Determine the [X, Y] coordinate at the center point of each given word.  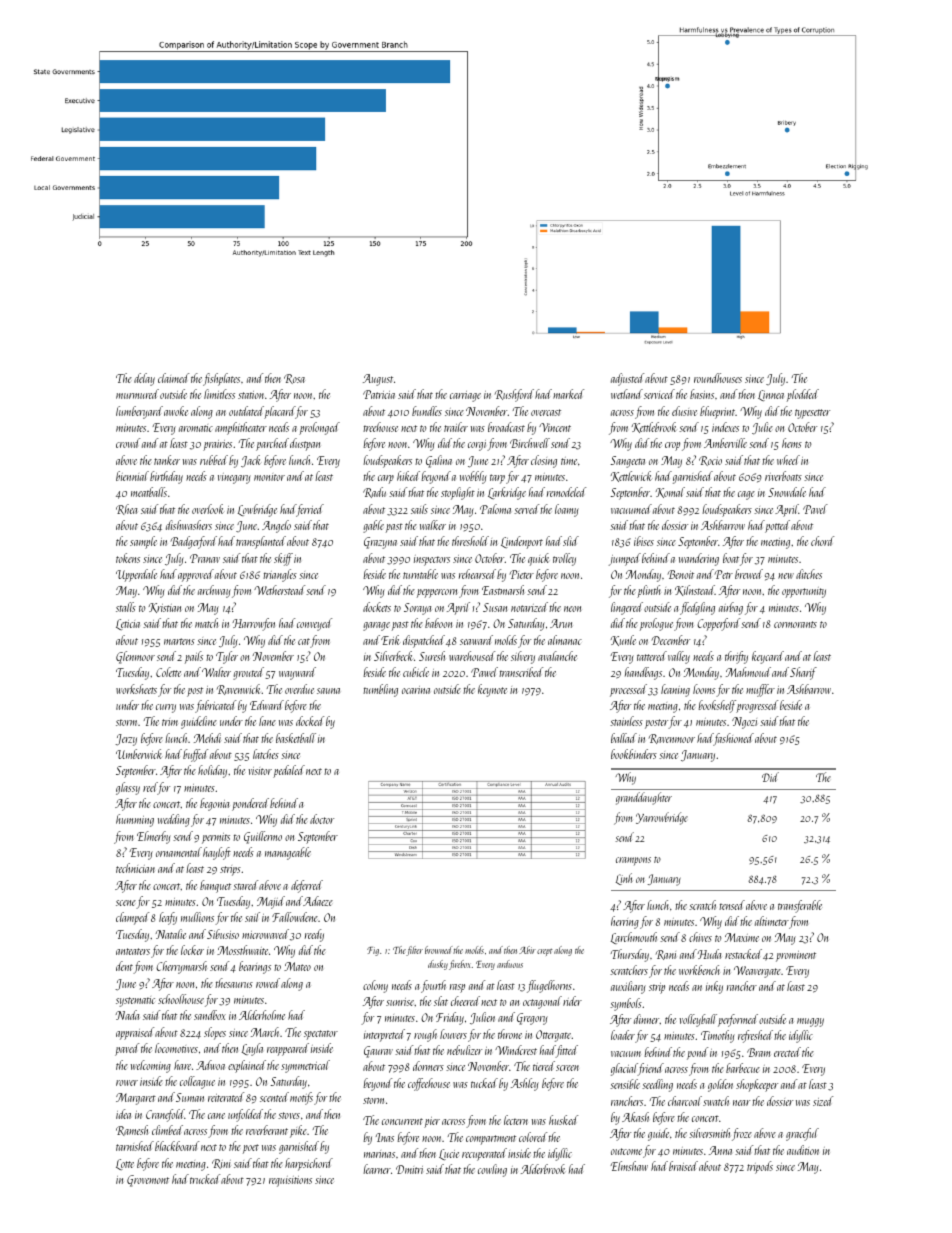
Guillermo [263, 837]
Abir [527, 950]
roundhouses [718, 378]
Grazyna [380, 543]
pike [298, 1131]
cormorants [795, 624]
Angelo [276, 526]
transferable [800, 906]
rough [425, 1035]
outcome [626, 1151]
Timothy [718, 1036]
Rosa [294, 379]
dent [124, 966]
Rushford [514, 395]
